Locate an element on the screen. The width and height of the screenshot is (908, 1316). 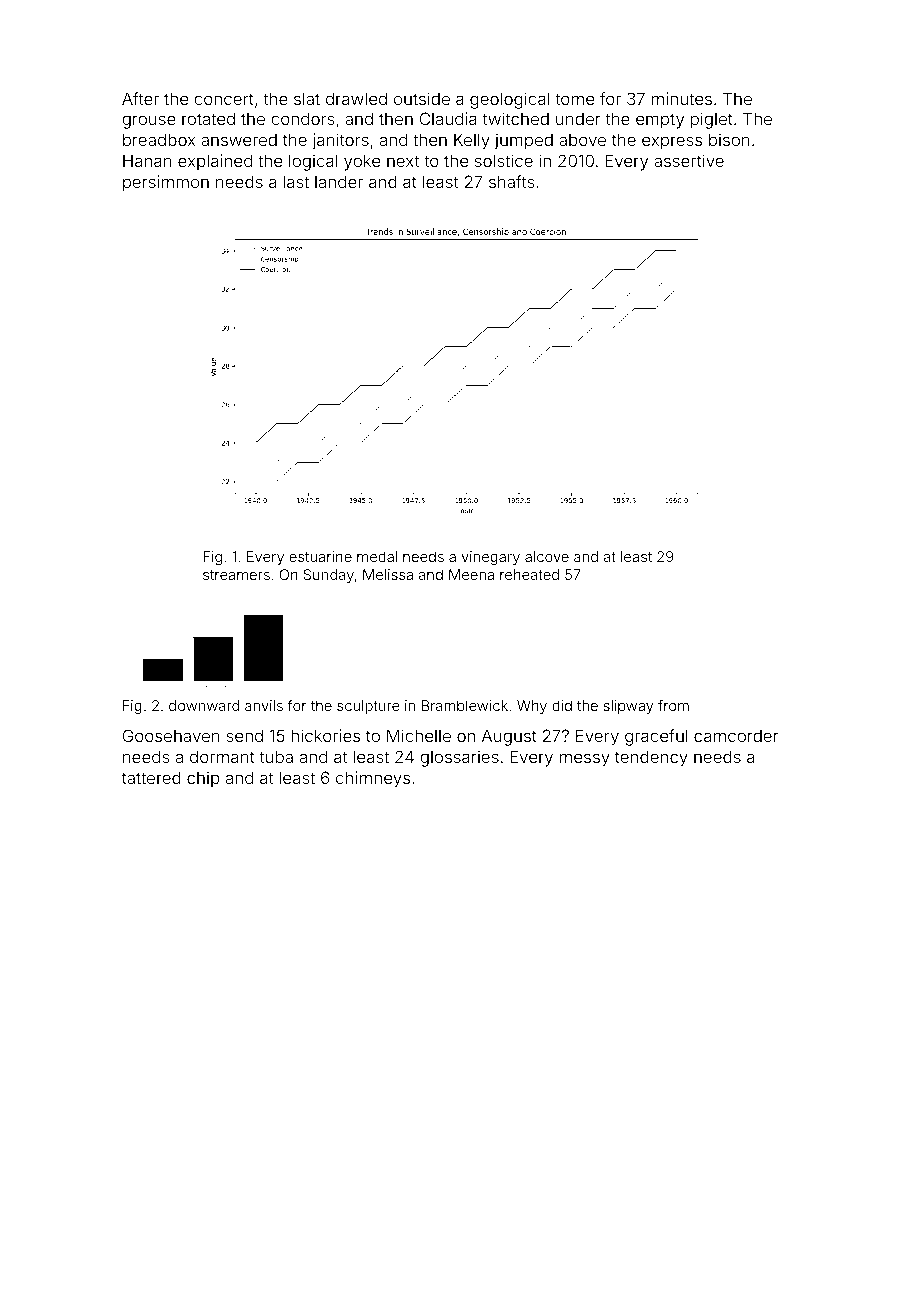
condors is located at coordinates (303, 118).
